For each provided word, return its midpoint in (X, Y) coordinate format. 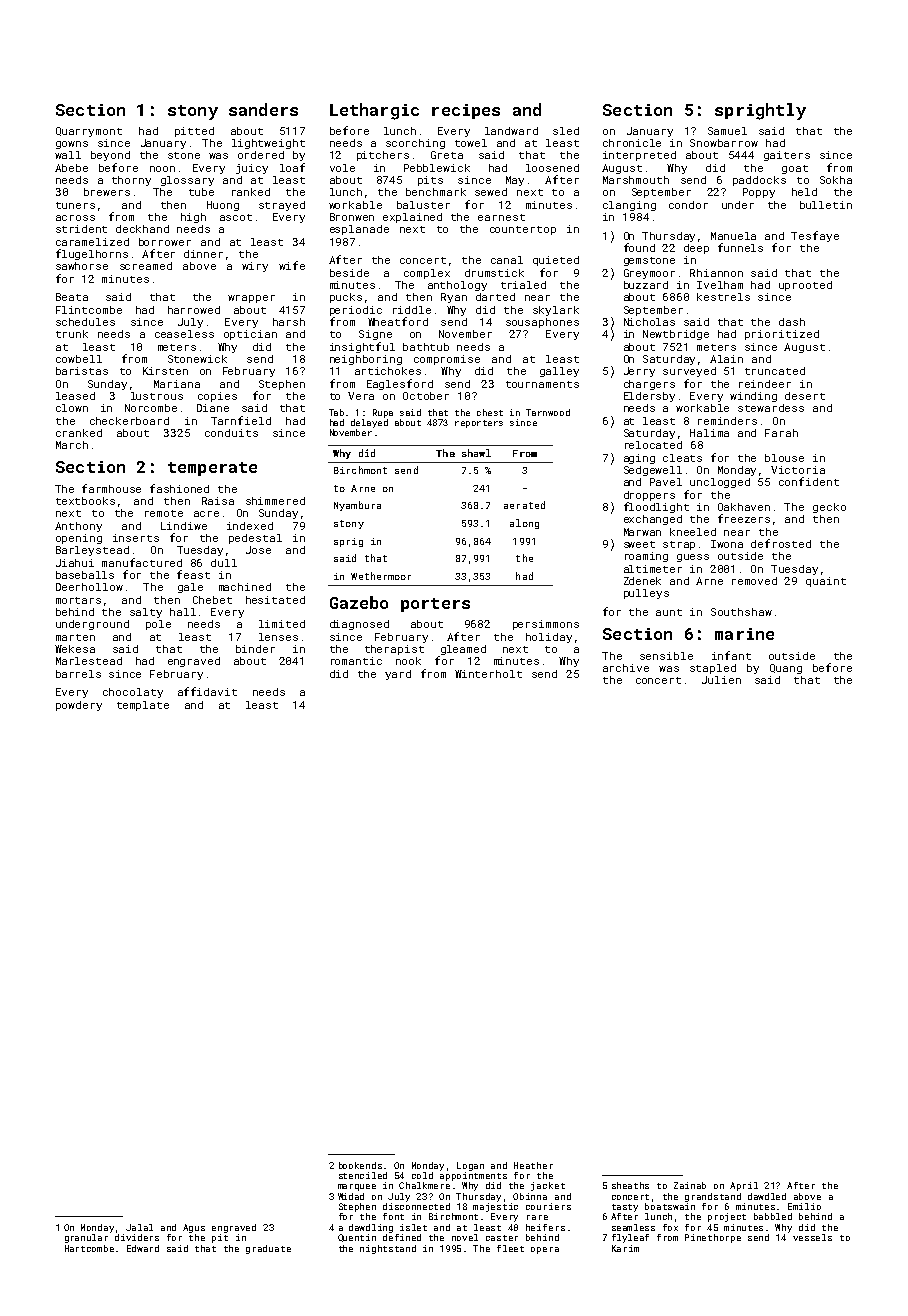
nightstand (388, 1249)
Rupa (383, 413)
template (143, 706)
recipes (466, 111)
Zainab (690, 1185)
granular (86, 1238)
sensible (666, 656)
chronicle (632, 143)
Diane (213, 408)
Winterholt (488, 674)
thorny (131, 181)
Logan (470, 1166)
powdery (79, 706)
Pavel (666, 482)
